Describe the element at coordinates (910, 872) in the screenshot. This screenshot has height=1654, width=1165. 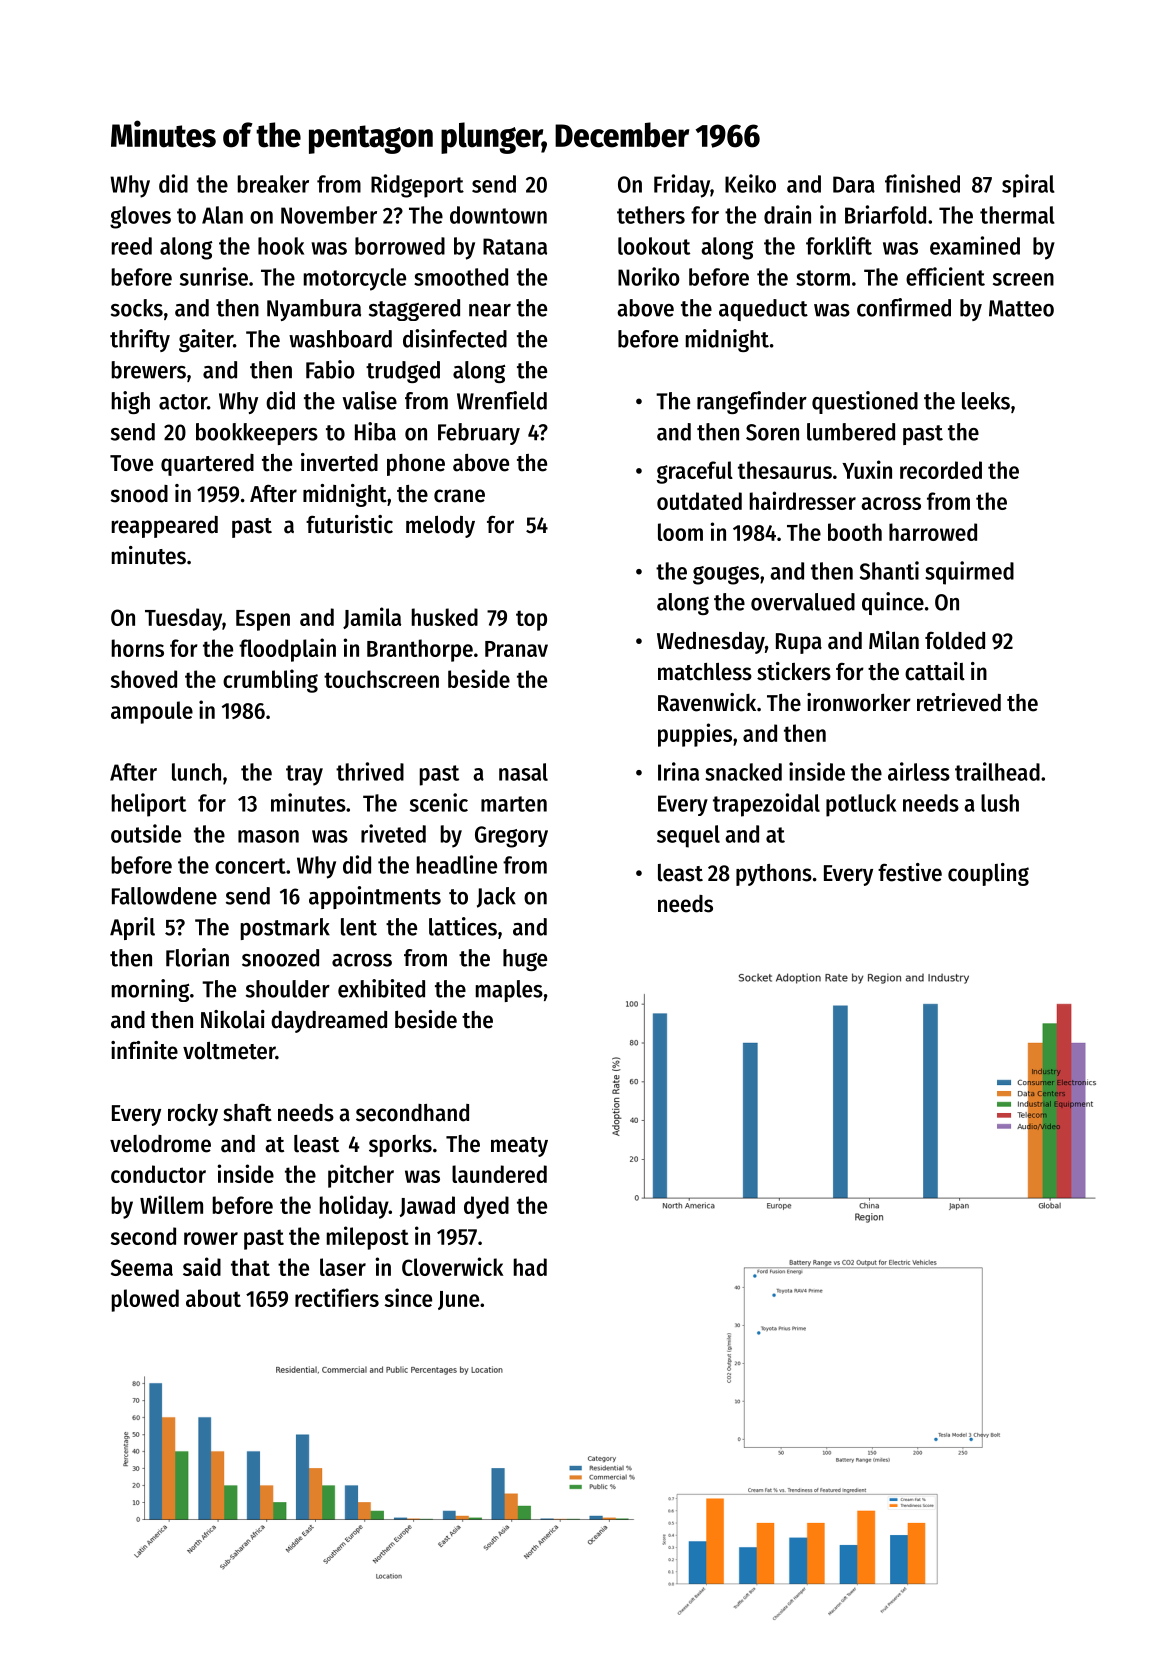
I see `festive` at that location.
